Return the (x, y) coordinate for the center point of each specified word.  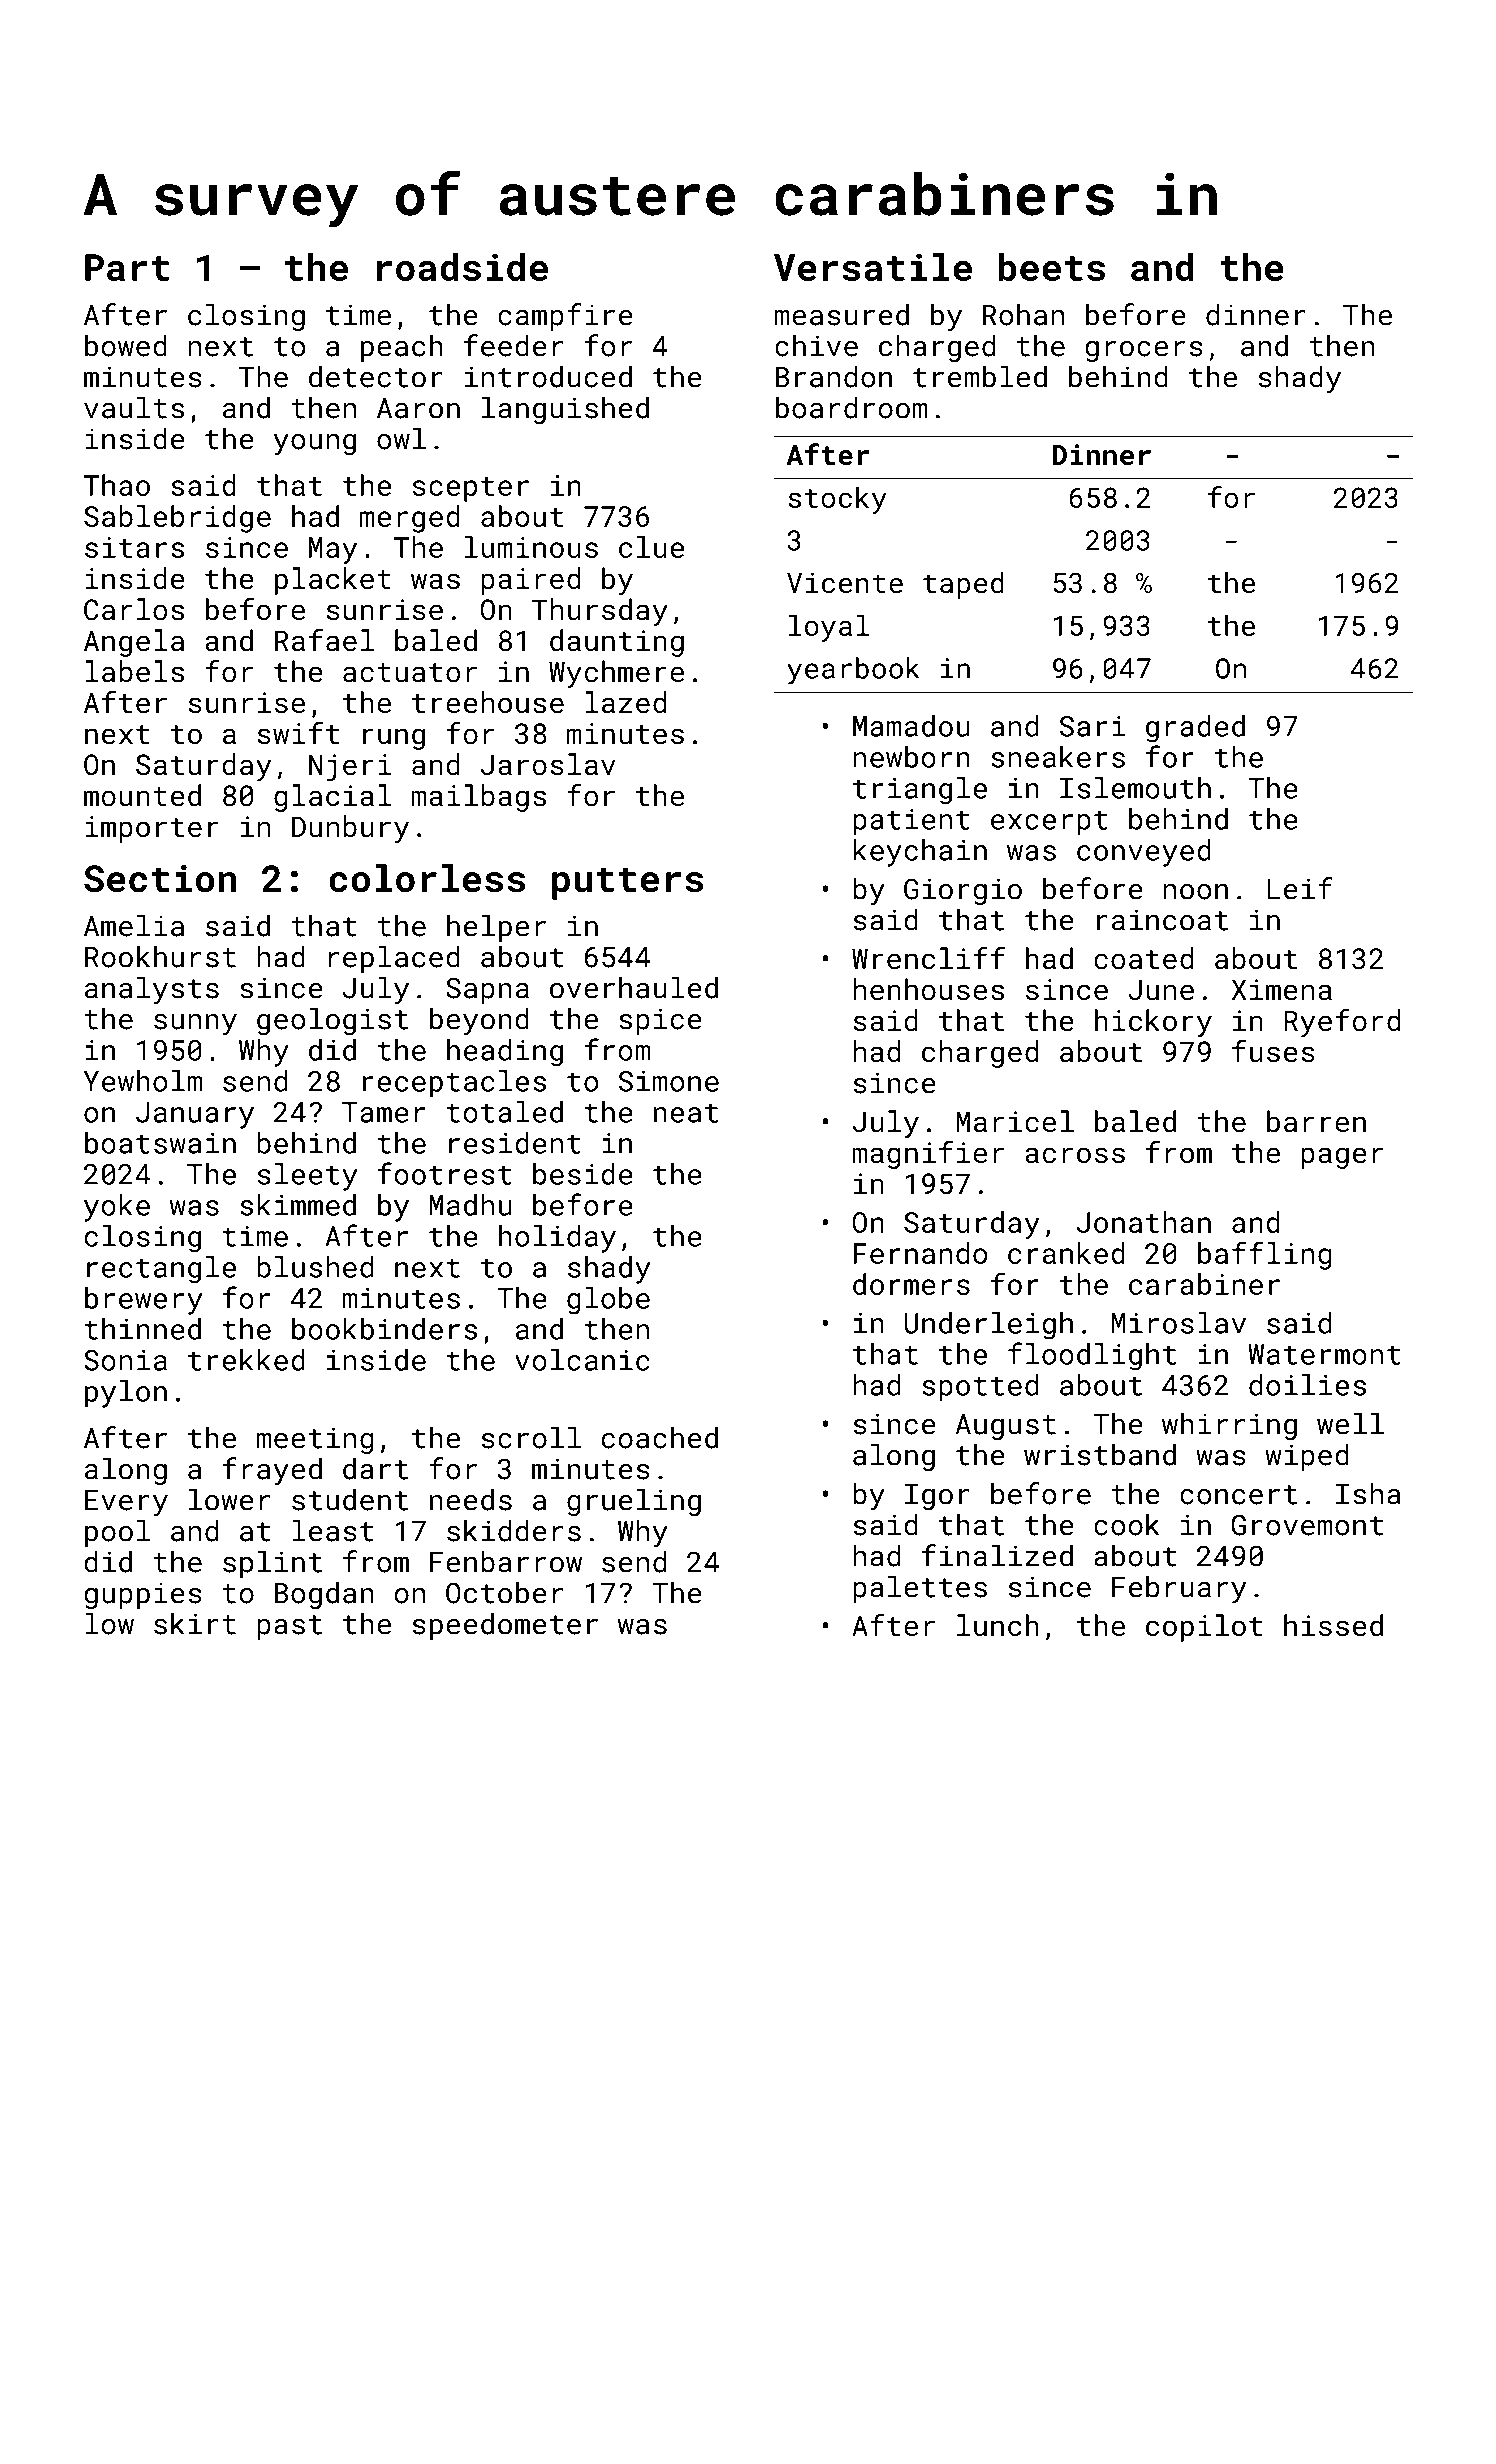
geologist (332, 1021)
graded (1195, 729)
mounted (142, 795)
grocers (1144, 351)
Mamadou (911, 726)
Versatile (873, 267)
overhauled (634, 987)
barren (1316, 1121)
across (1075, 1155)
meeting (315, 1440)
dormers (911, 1284)
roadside (462, 267)
